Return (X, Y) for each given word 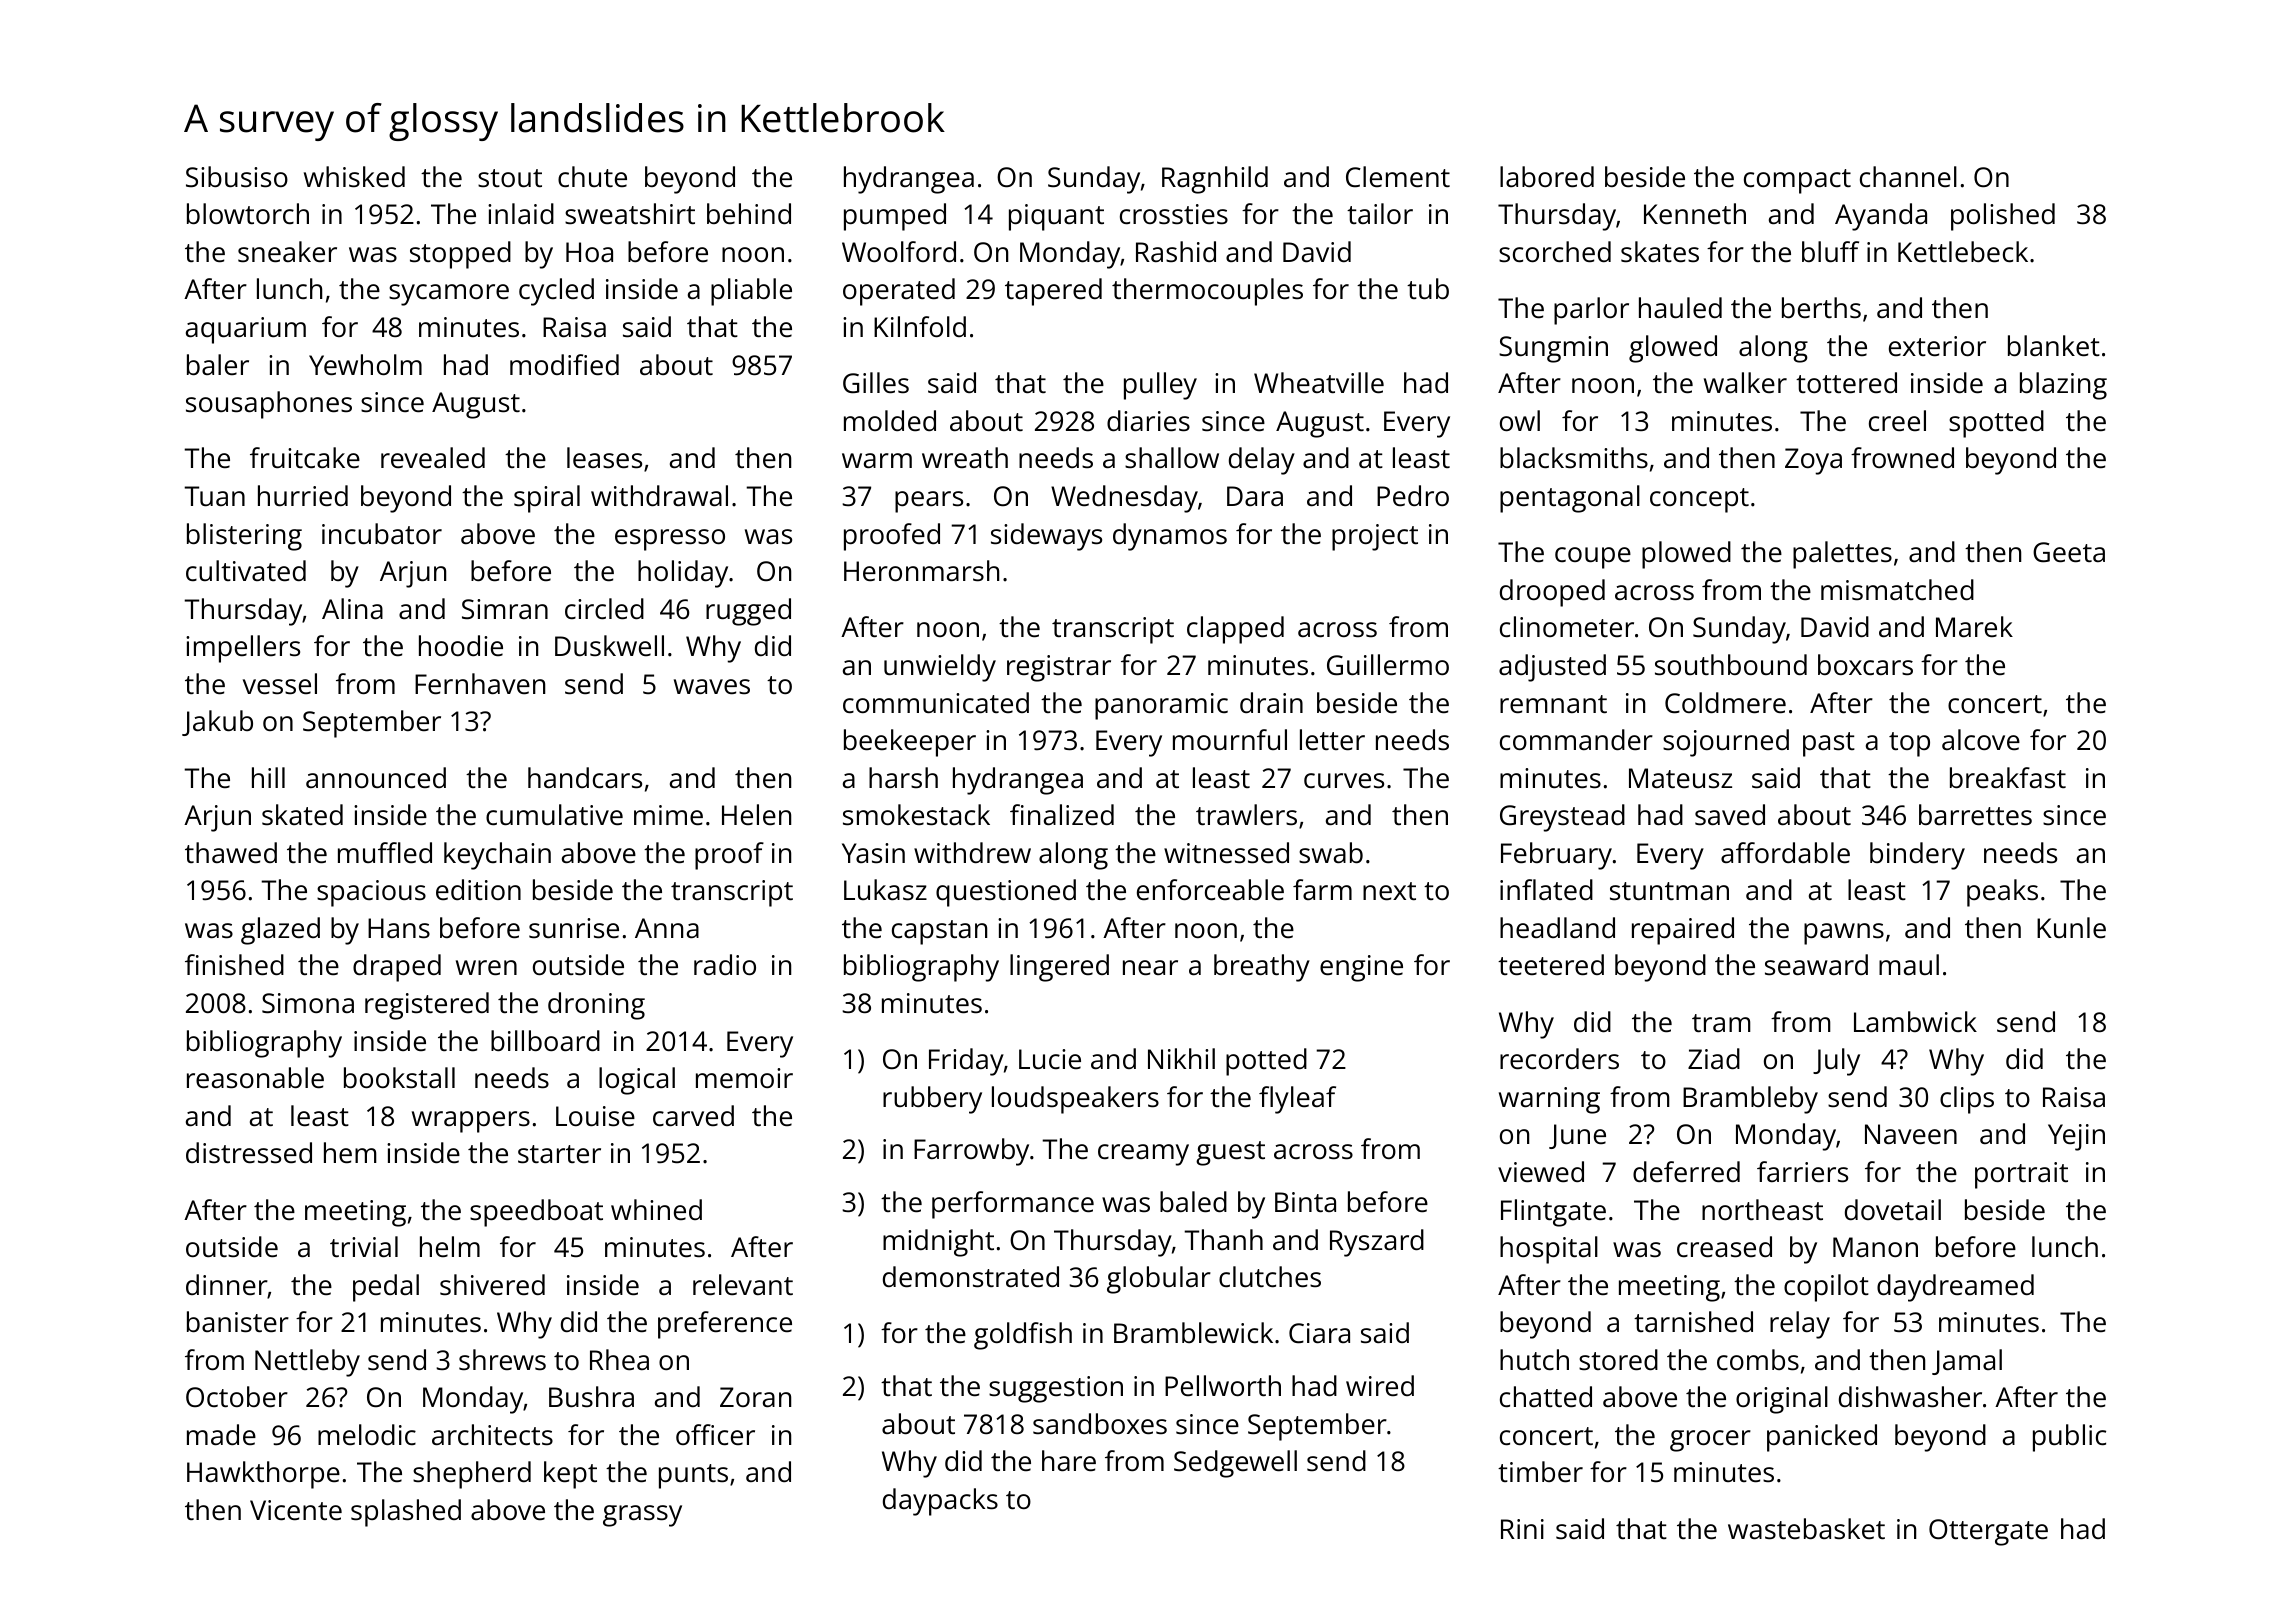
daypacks (940, 1502)
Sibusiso (237, 177)
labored (1547, 177)
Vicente (296, 1510)
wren (486, 968)
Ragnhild (1215, 180)
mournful (1230, 739)
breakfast (2008, 778)
